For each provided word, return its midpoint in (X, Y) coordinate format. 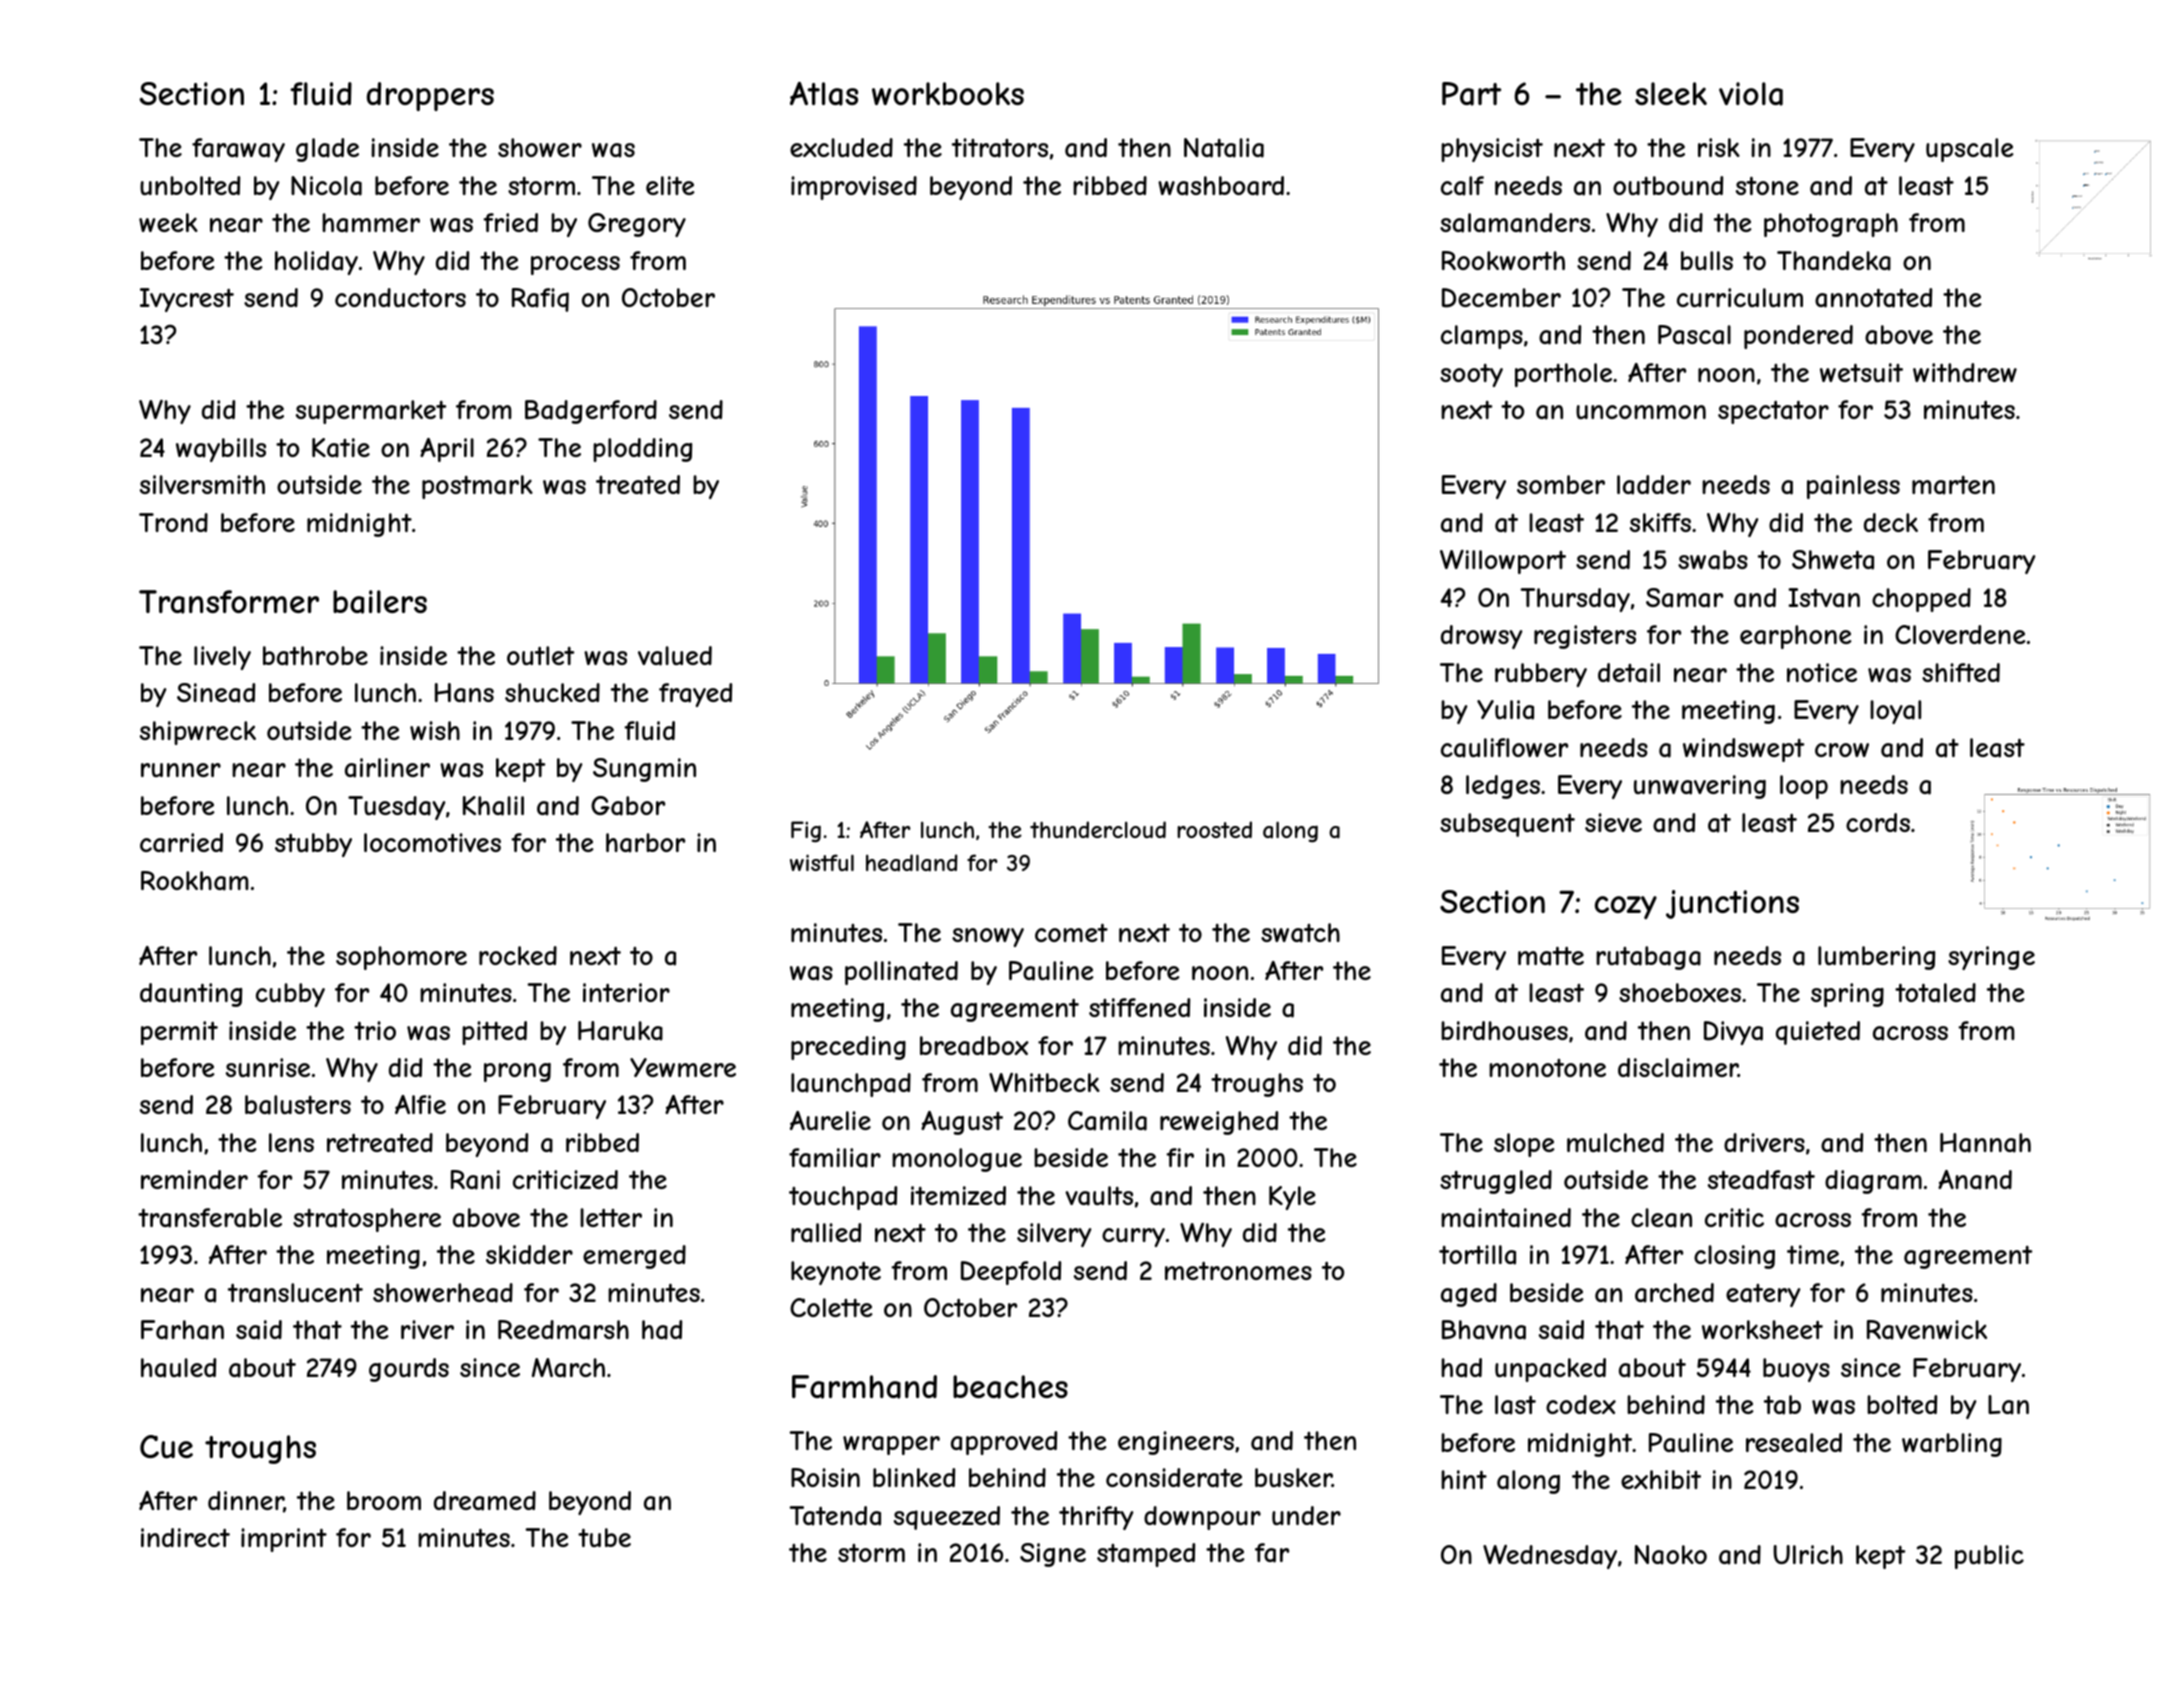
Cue (166, 1447)
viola (1751, 94)
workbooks (948, 93)
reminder (194, 1179)
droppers (430, 96)
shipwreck (198, 733)
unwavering (1700, 787)
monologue (957, 1160)
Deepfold (1011, 1273)
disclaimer (1678, 1068)
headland (912, 863)
